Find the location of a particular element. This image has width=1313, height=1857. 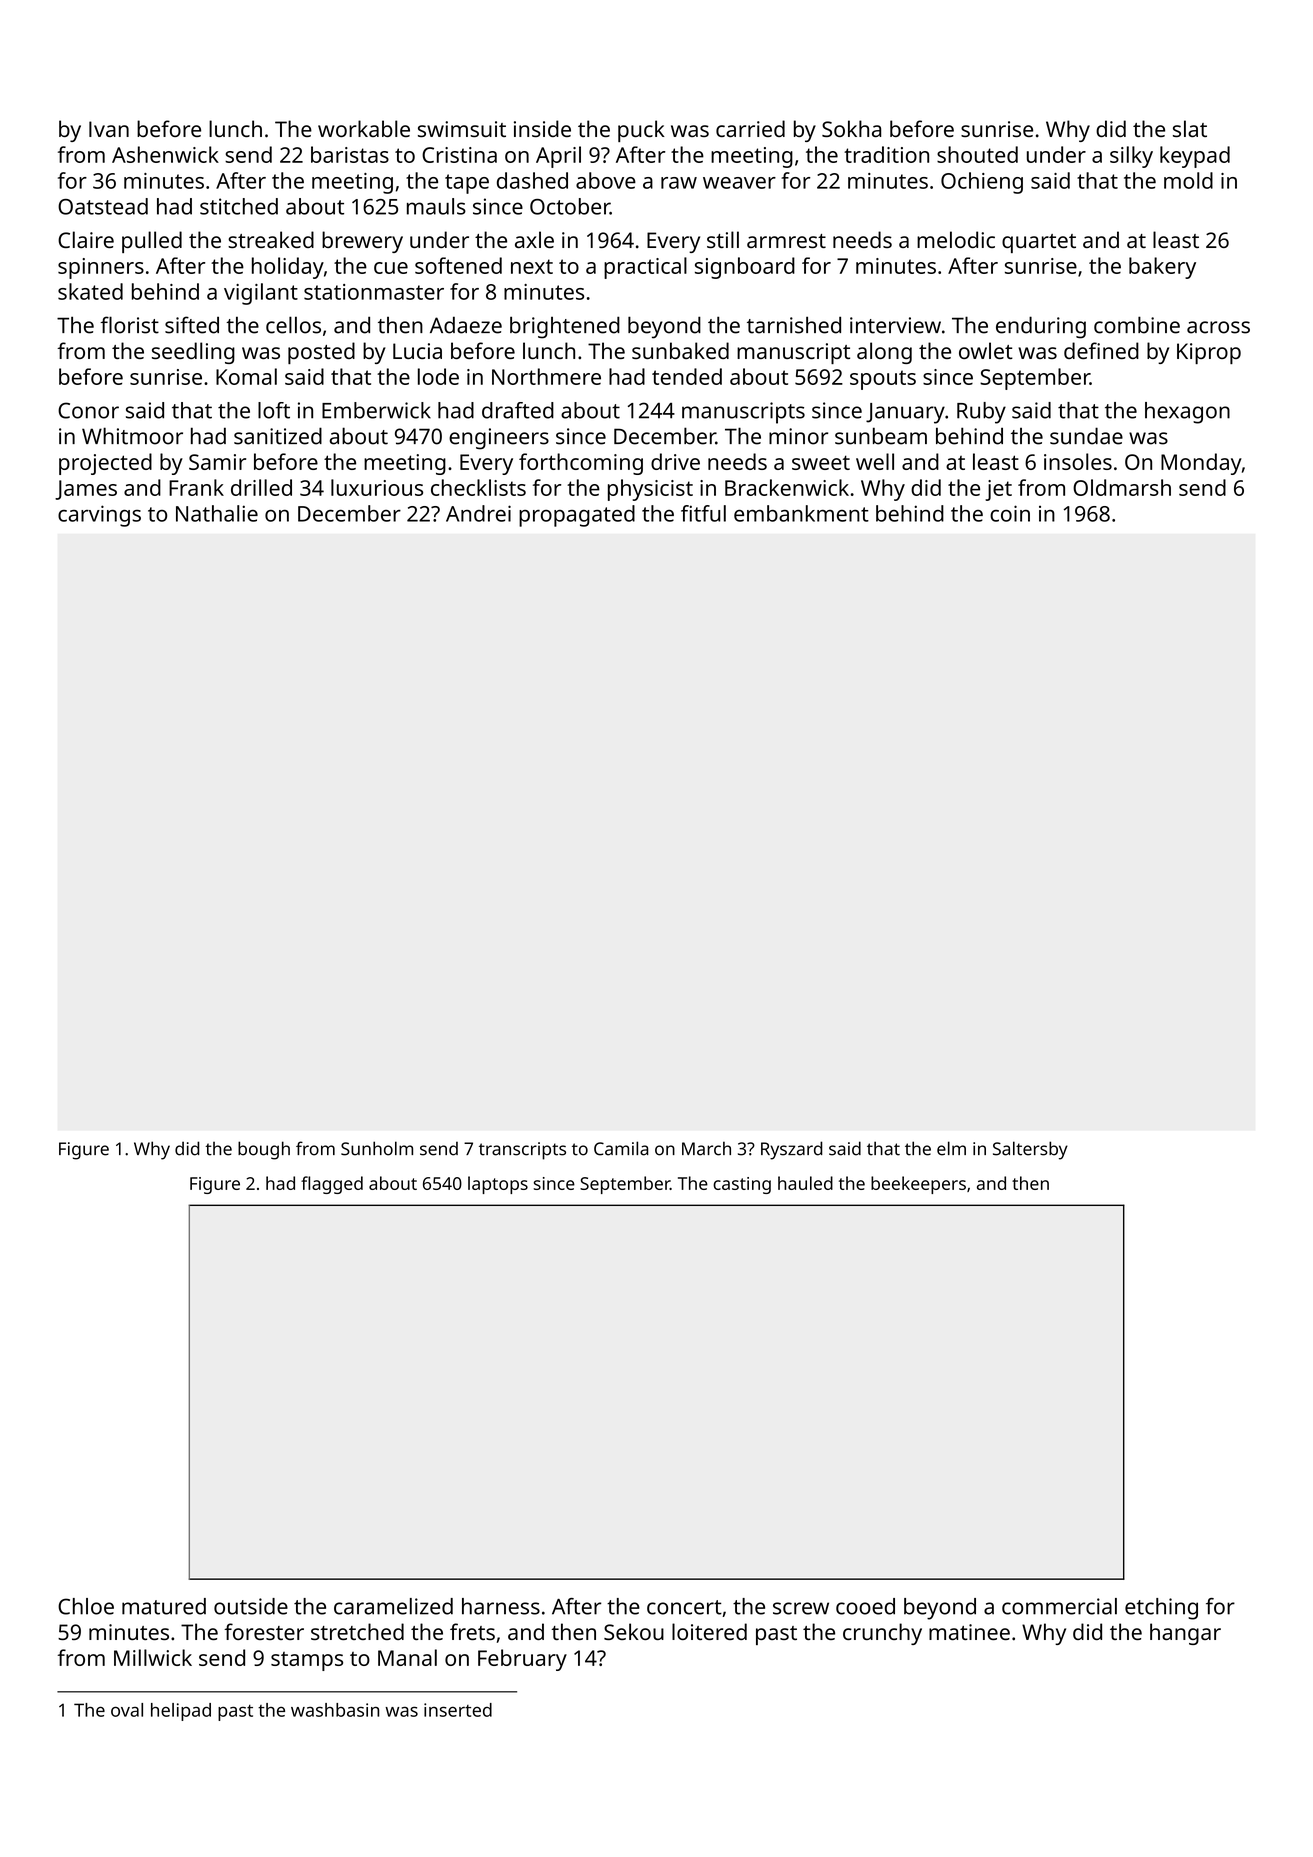

Saltersby is located at coordinates (1030, 1150).
